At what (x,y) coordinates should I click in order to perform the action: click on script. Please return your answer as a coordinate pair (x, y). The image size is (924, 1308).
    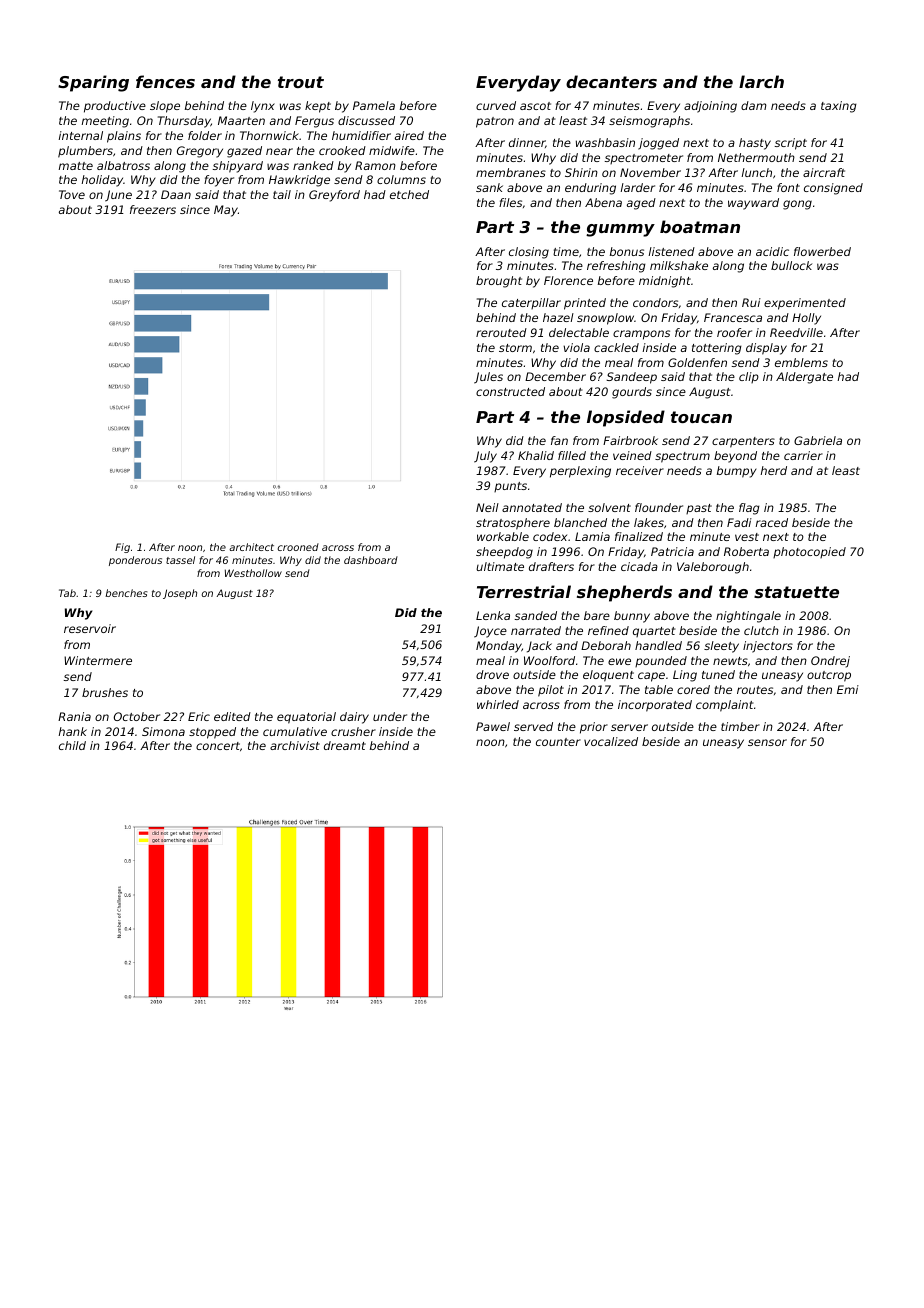
    Looking at the image, I should click on (791, 144).
